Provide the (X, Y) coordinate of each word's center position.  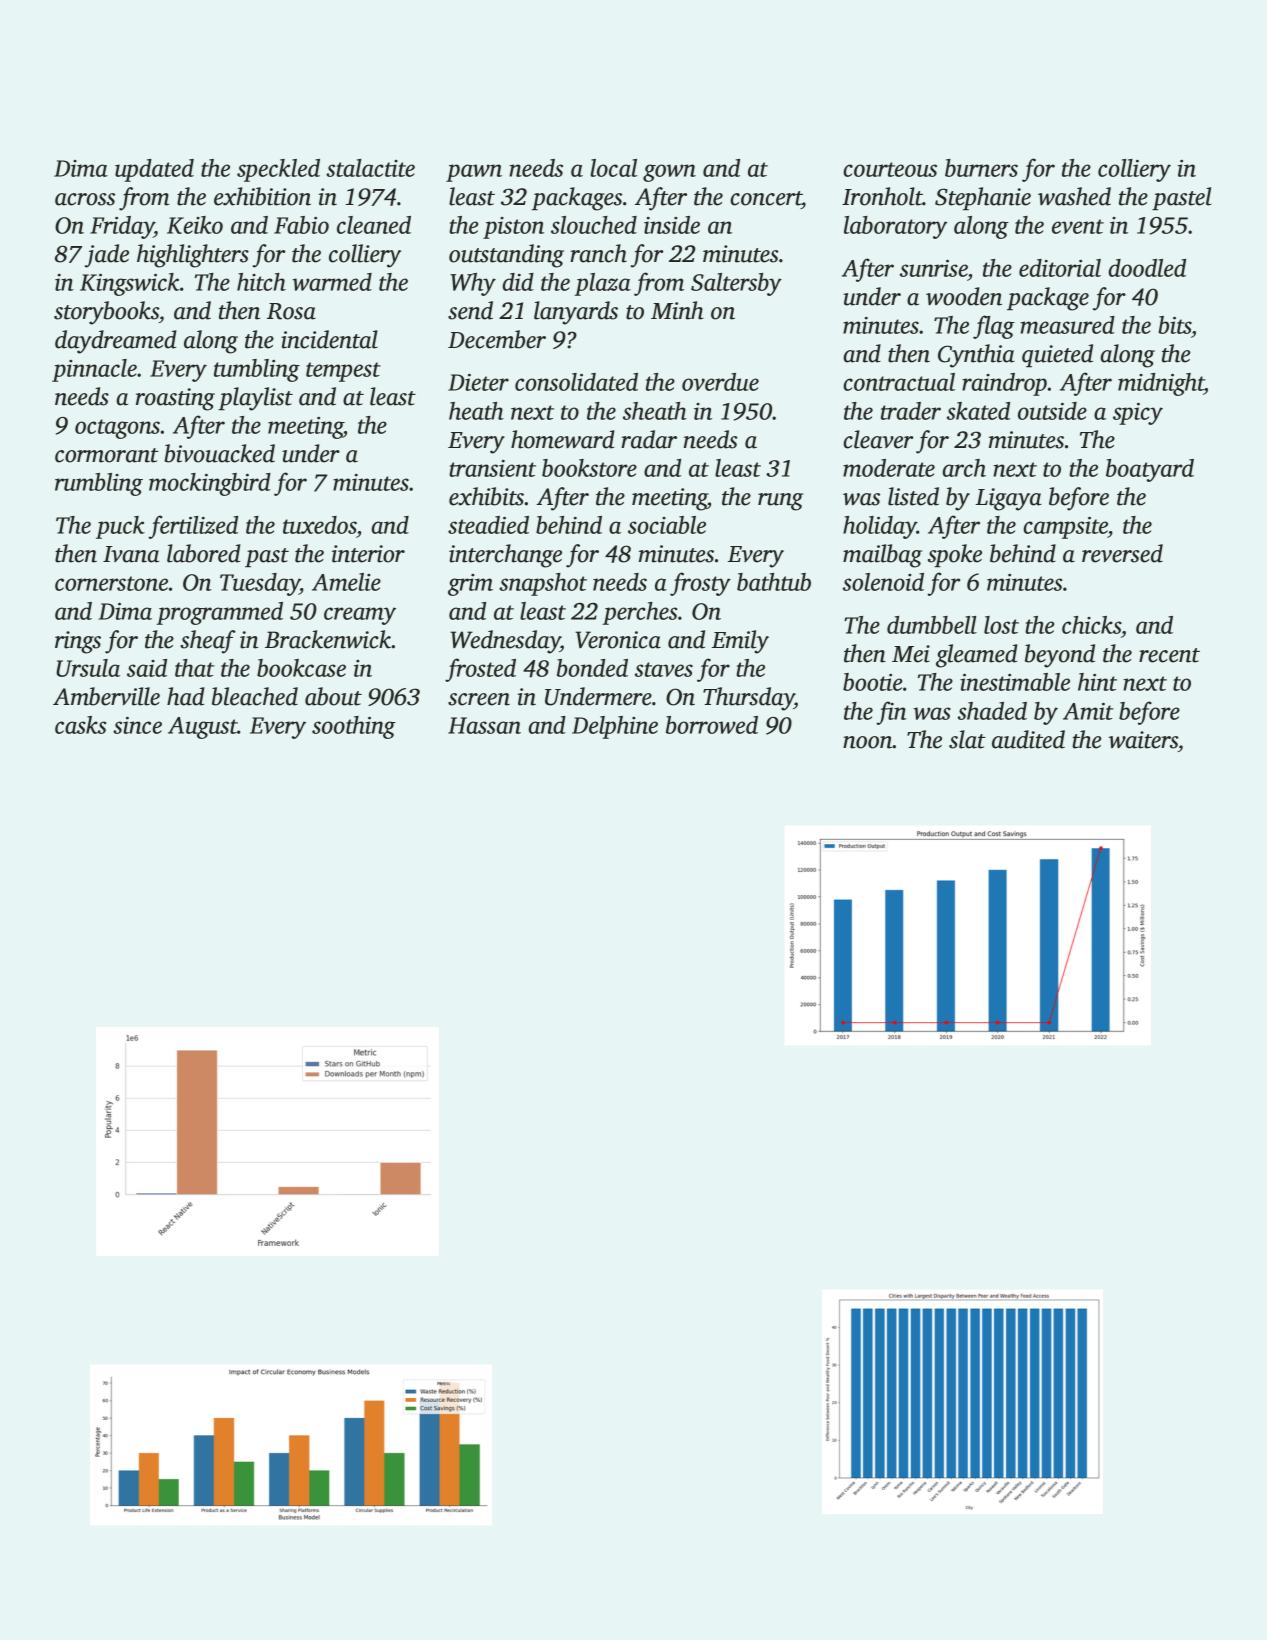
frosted (480, 670)
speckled (278, 170)
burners (981, 168)
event (1078, 226)
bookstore (589, 468)
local (614, 168)
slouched (594, 225)
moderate (889, 468)
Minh (677, 310)
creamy (360, 616)
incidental (329, 339)
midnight (1161, 384)
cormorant (107, 455)
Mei (911, 654)
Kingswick (130, 284)
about (333, 696)
